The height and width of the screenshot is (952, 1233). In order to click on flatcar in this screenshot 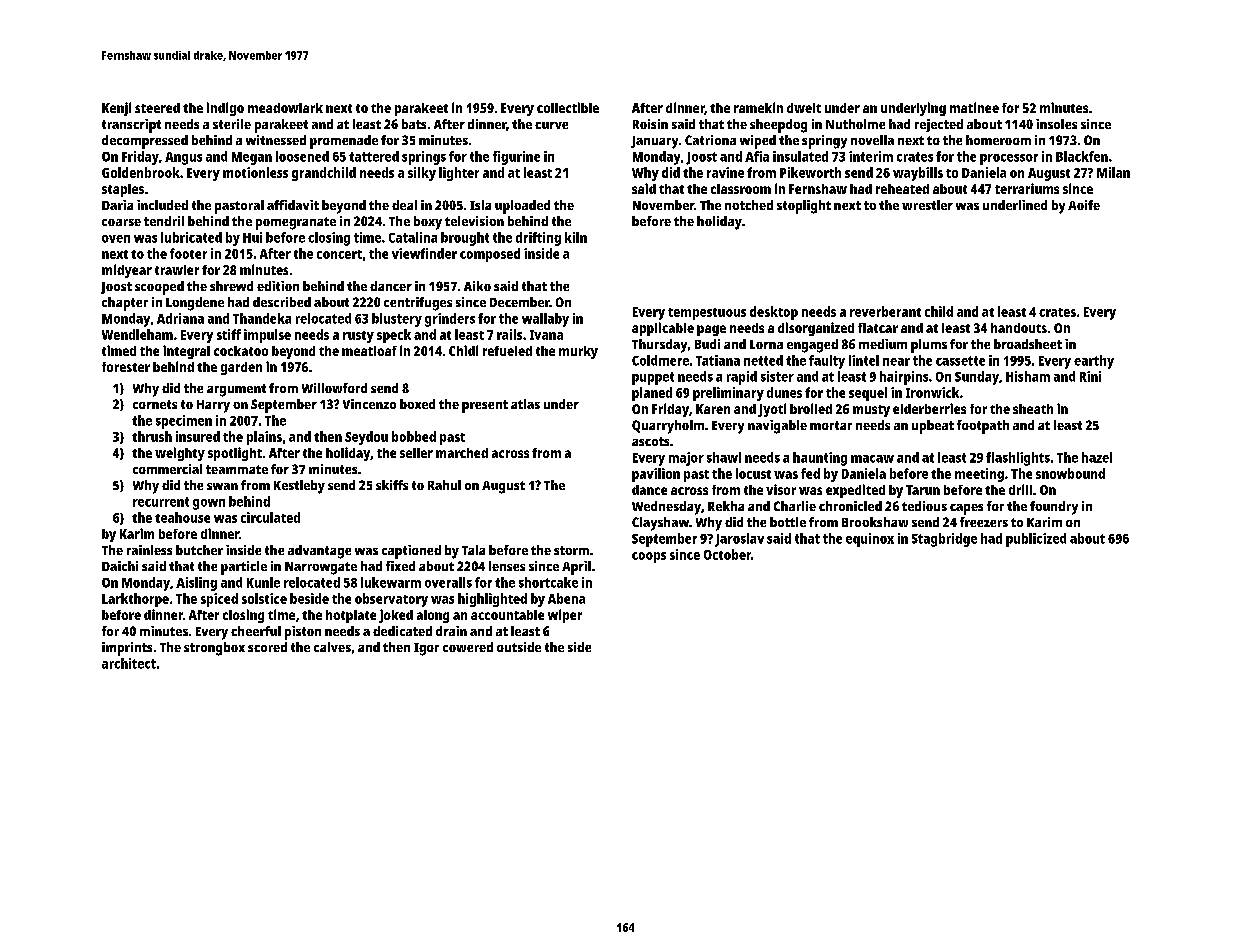, I will do `click(878, 328)`.
